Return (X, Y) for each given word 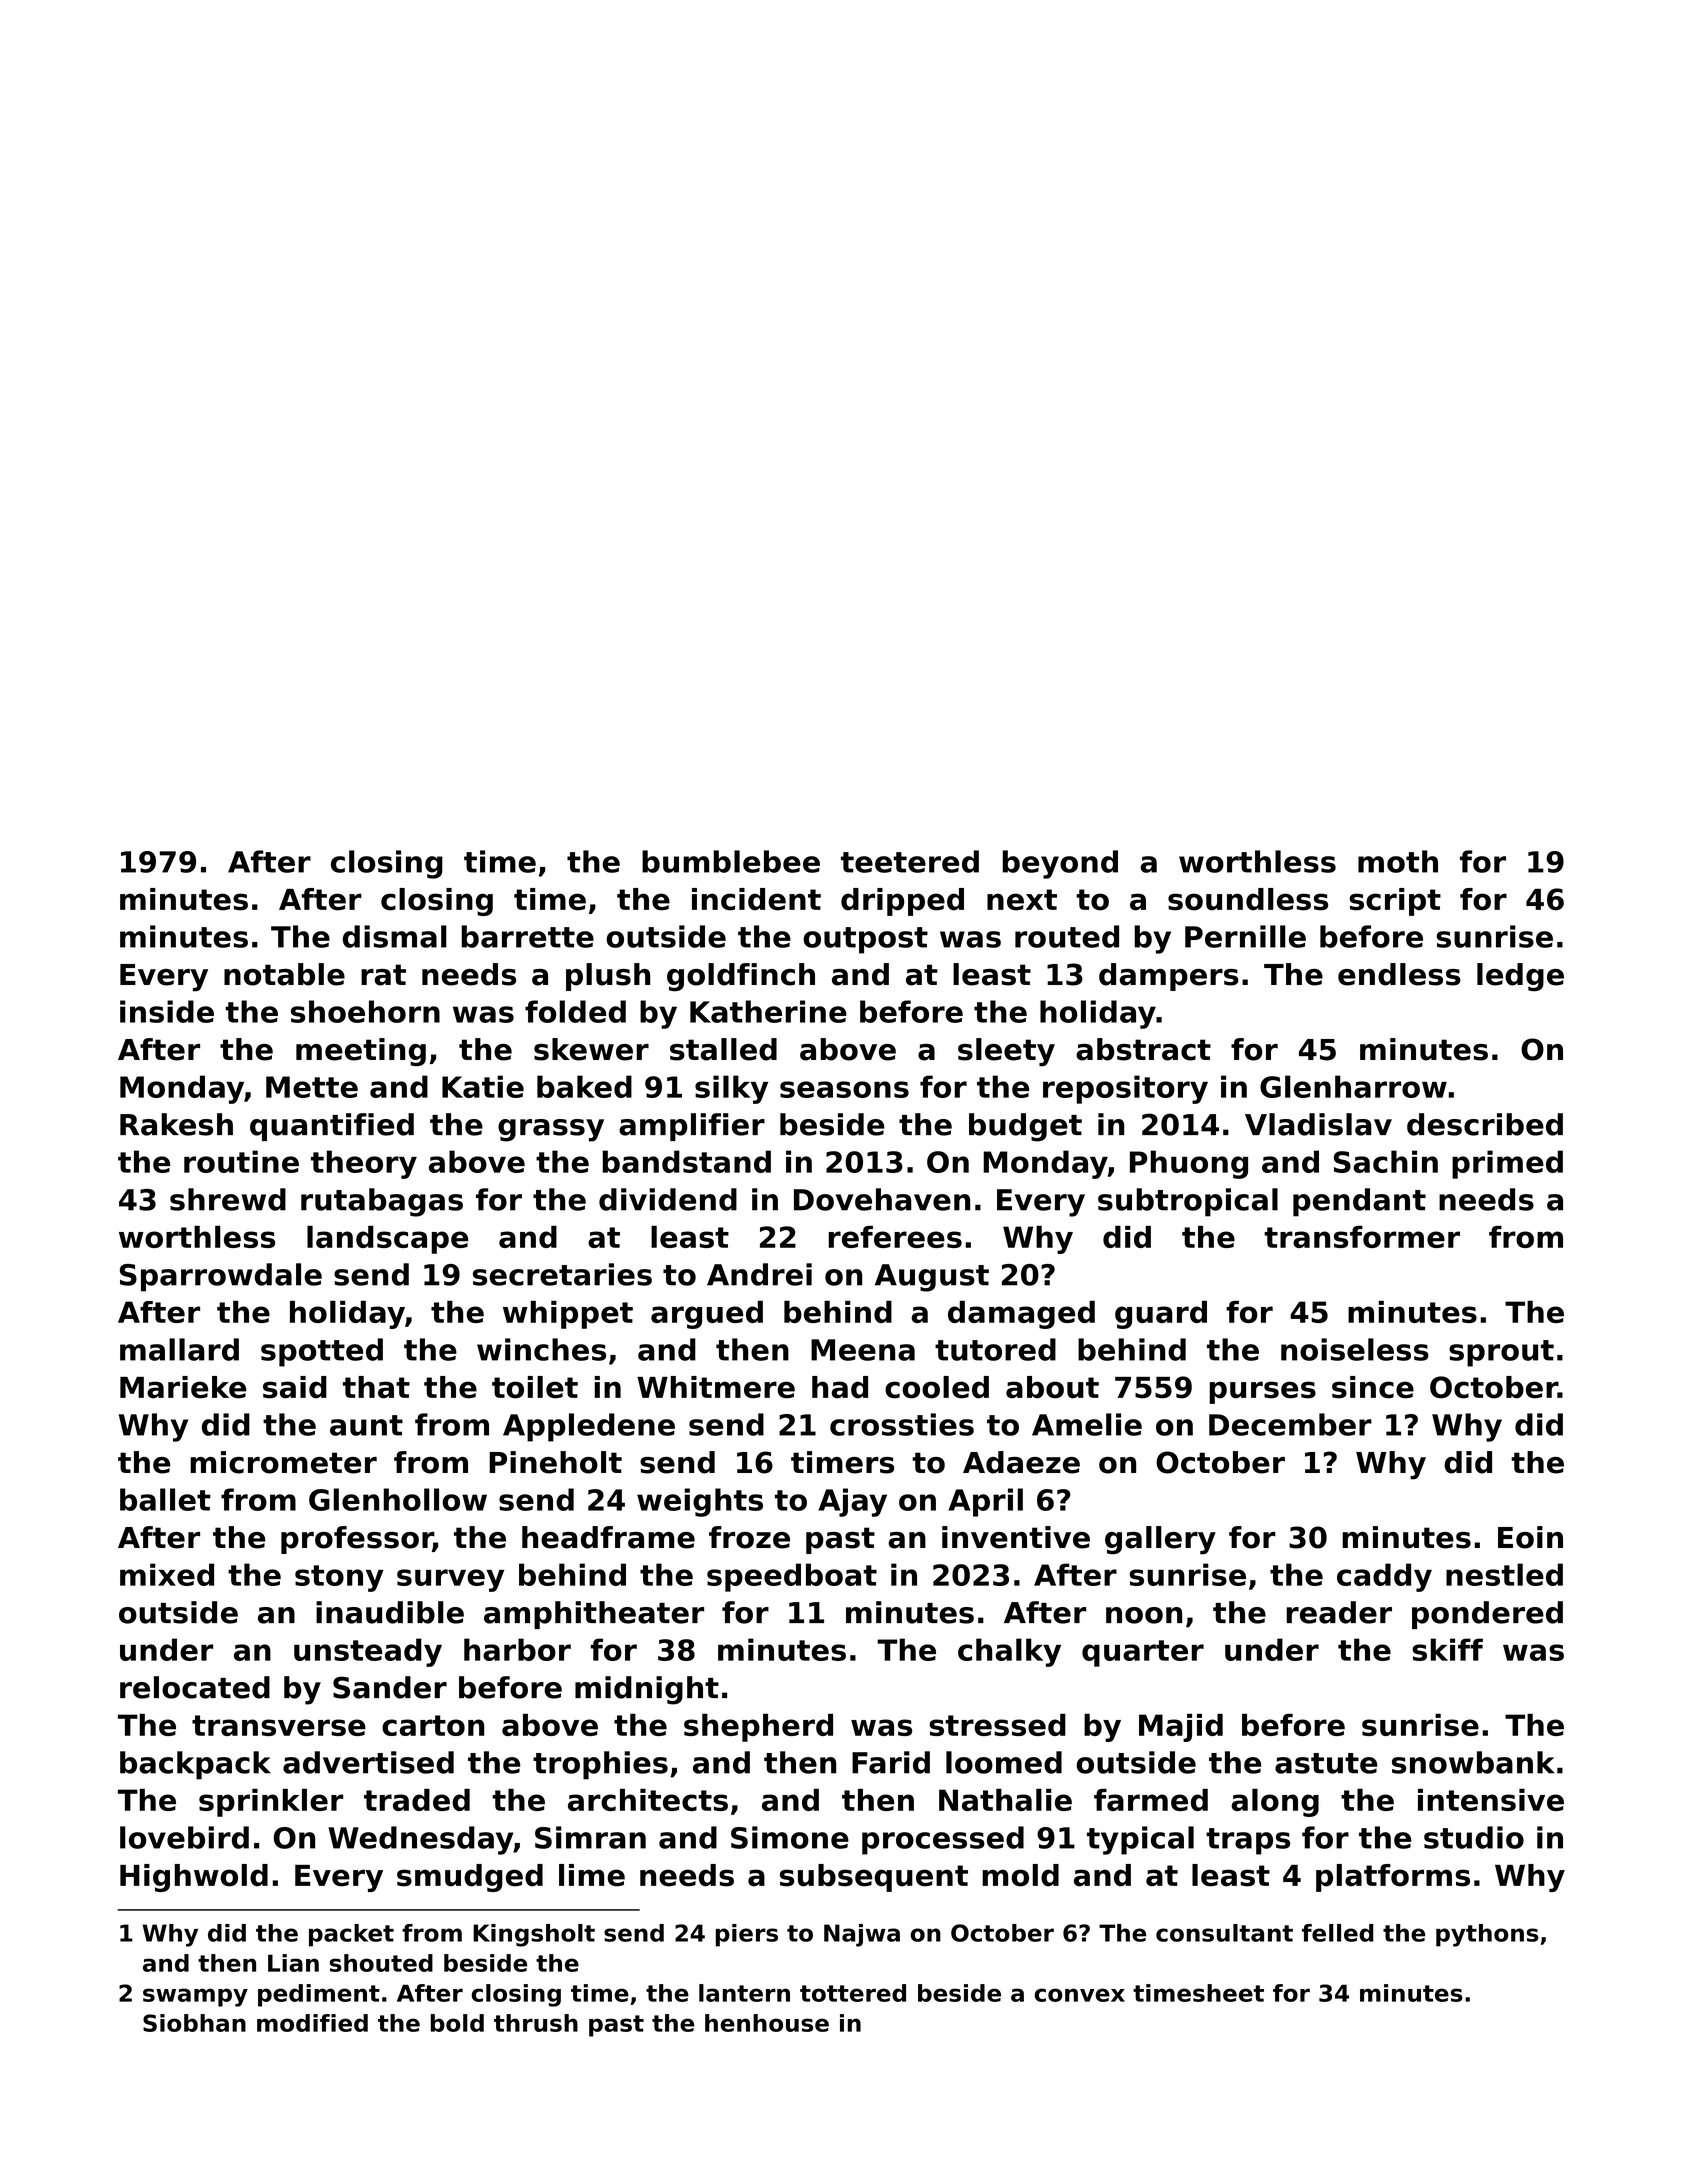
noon (1144, 1615)
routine (241, 1161)
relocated (195, 1687)
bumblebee (731, 861)
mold (1020, 1875)
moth (1398, 861)
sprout (1501, 1353)
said (295, 1387)
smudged (470, 1878)
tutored (995, 1349)
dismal (395, 936)
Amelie (1087, 1424)
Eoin (1530, 1537)
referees (895, 1237)
